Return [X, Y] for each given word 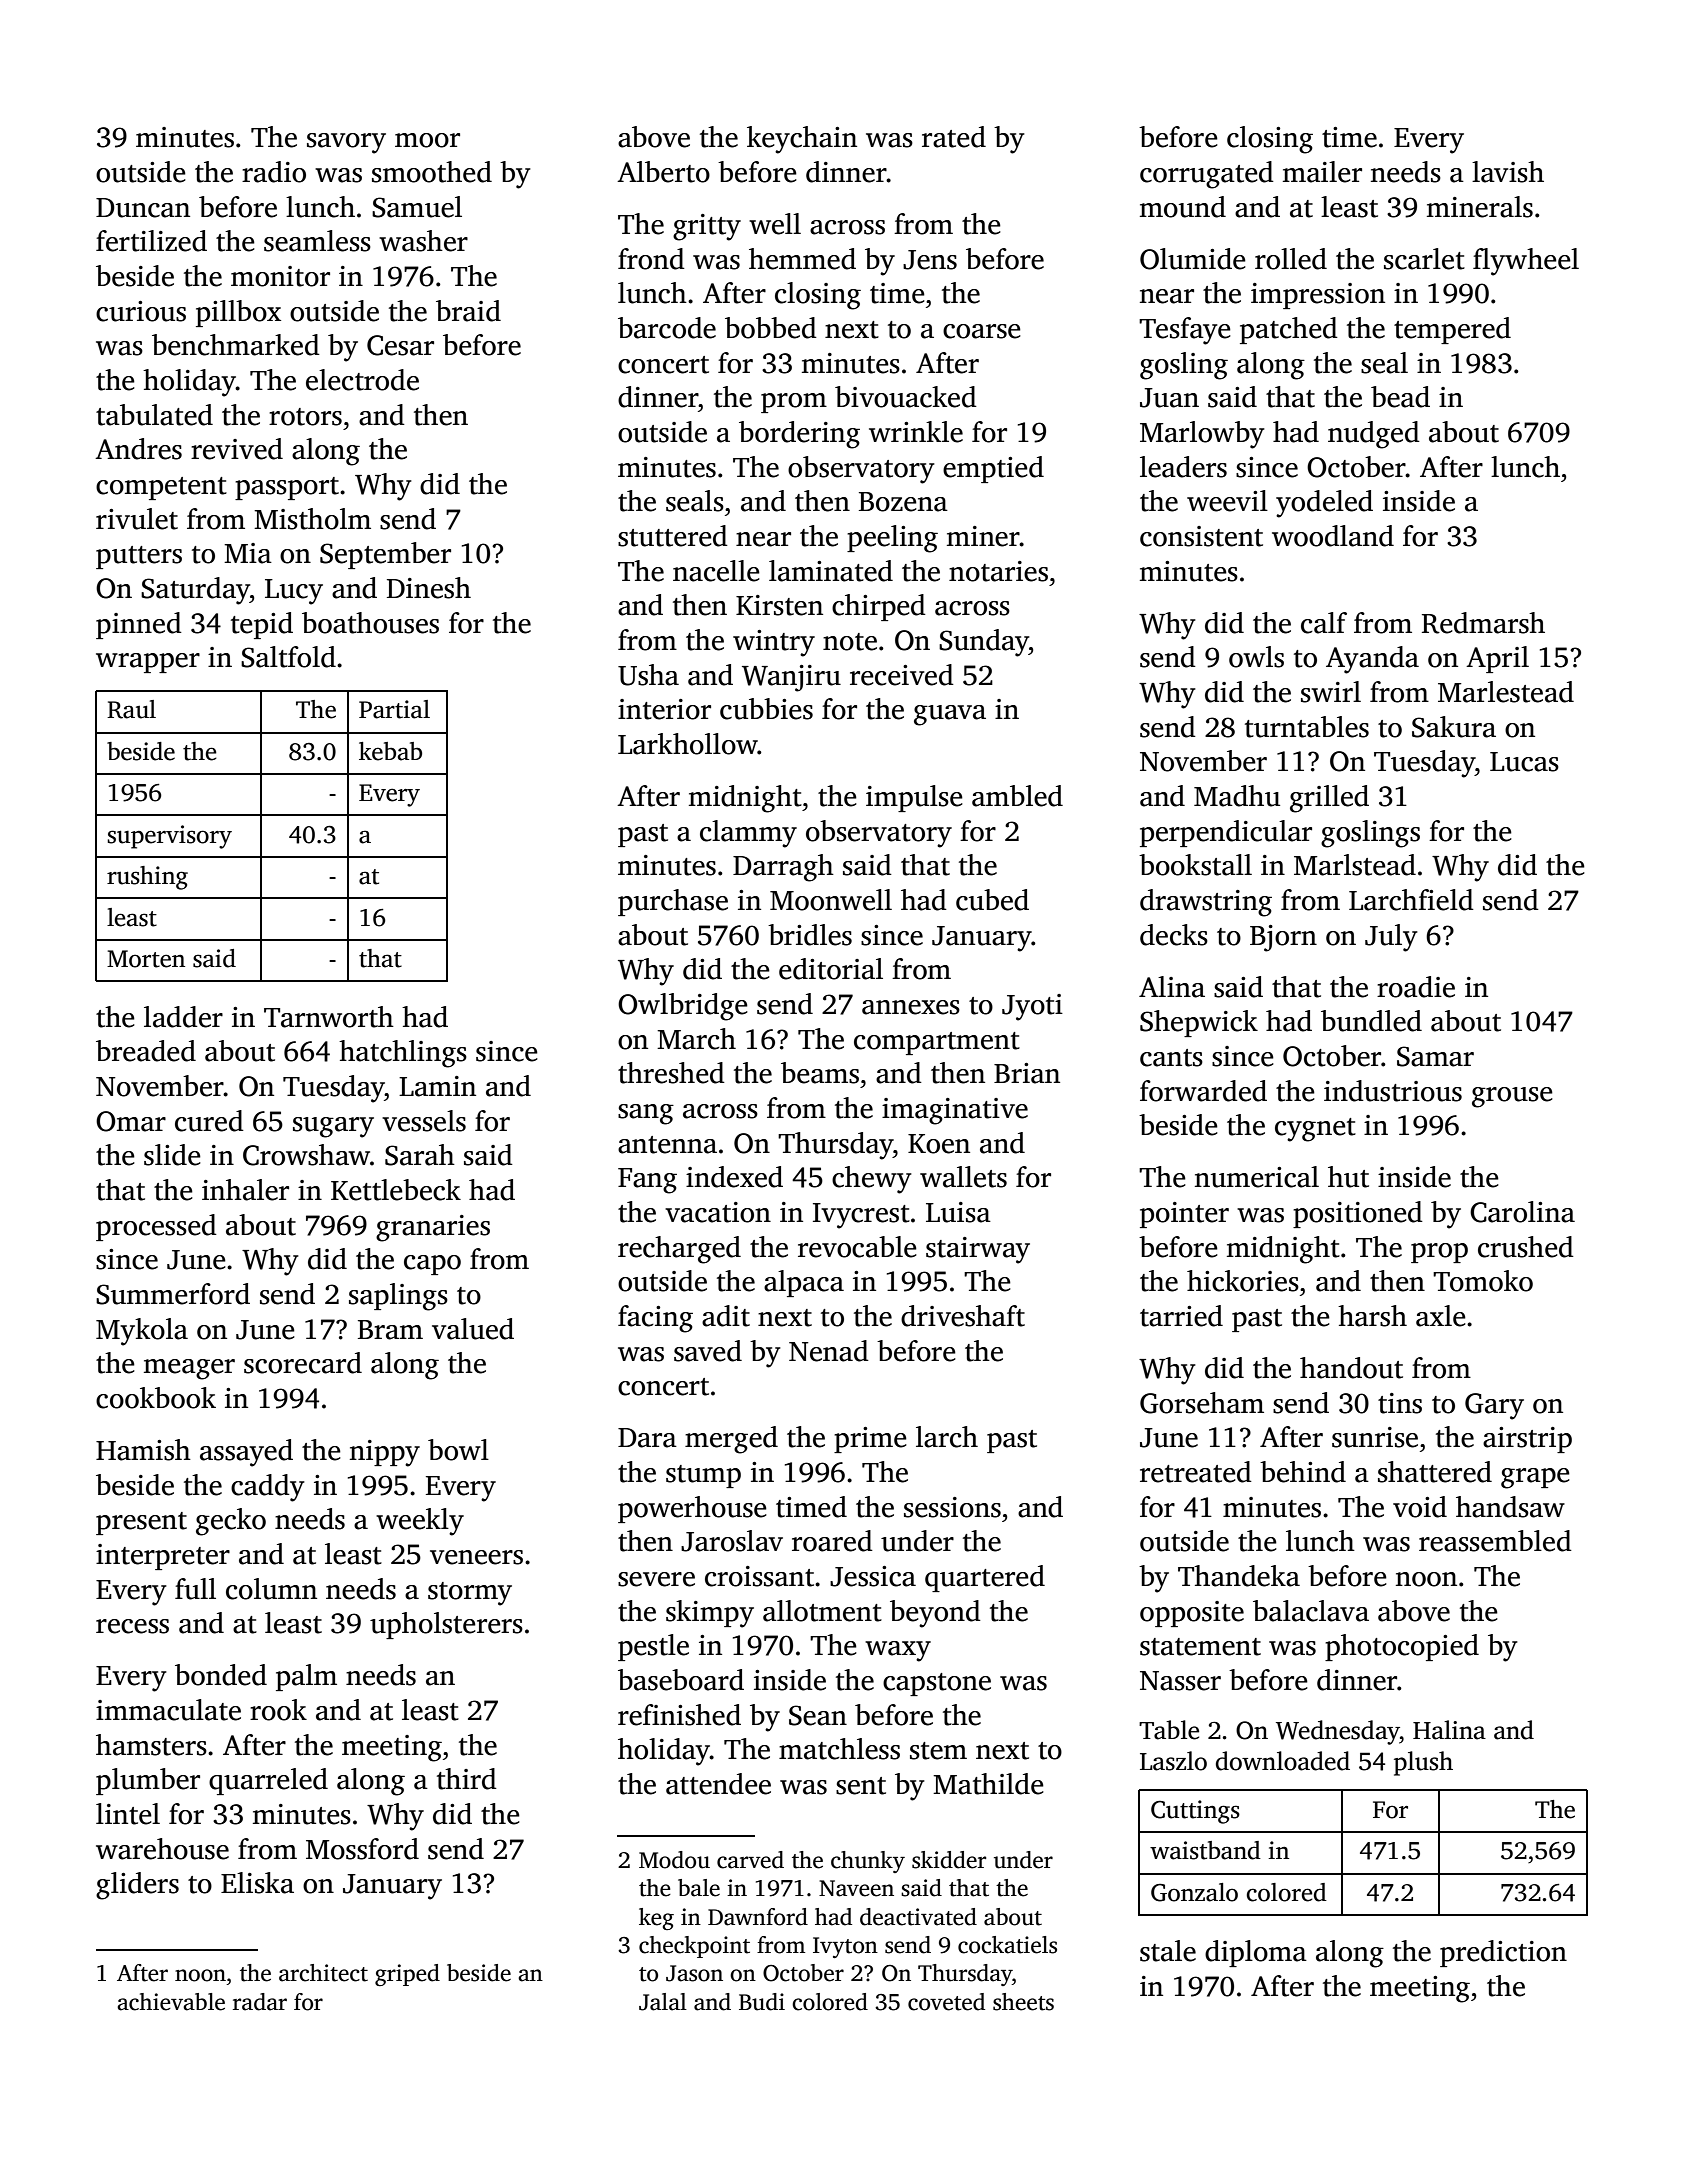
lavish [1508, 172]
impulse [914, 798]
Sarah [420, 1155]
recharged [679, 1250]
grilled [1329, 799]
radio [274, 172]
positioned [1358, 1214]
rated [954, 137]
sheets [1023, 2002]
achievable [171, 2002]
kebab [390, 751]
